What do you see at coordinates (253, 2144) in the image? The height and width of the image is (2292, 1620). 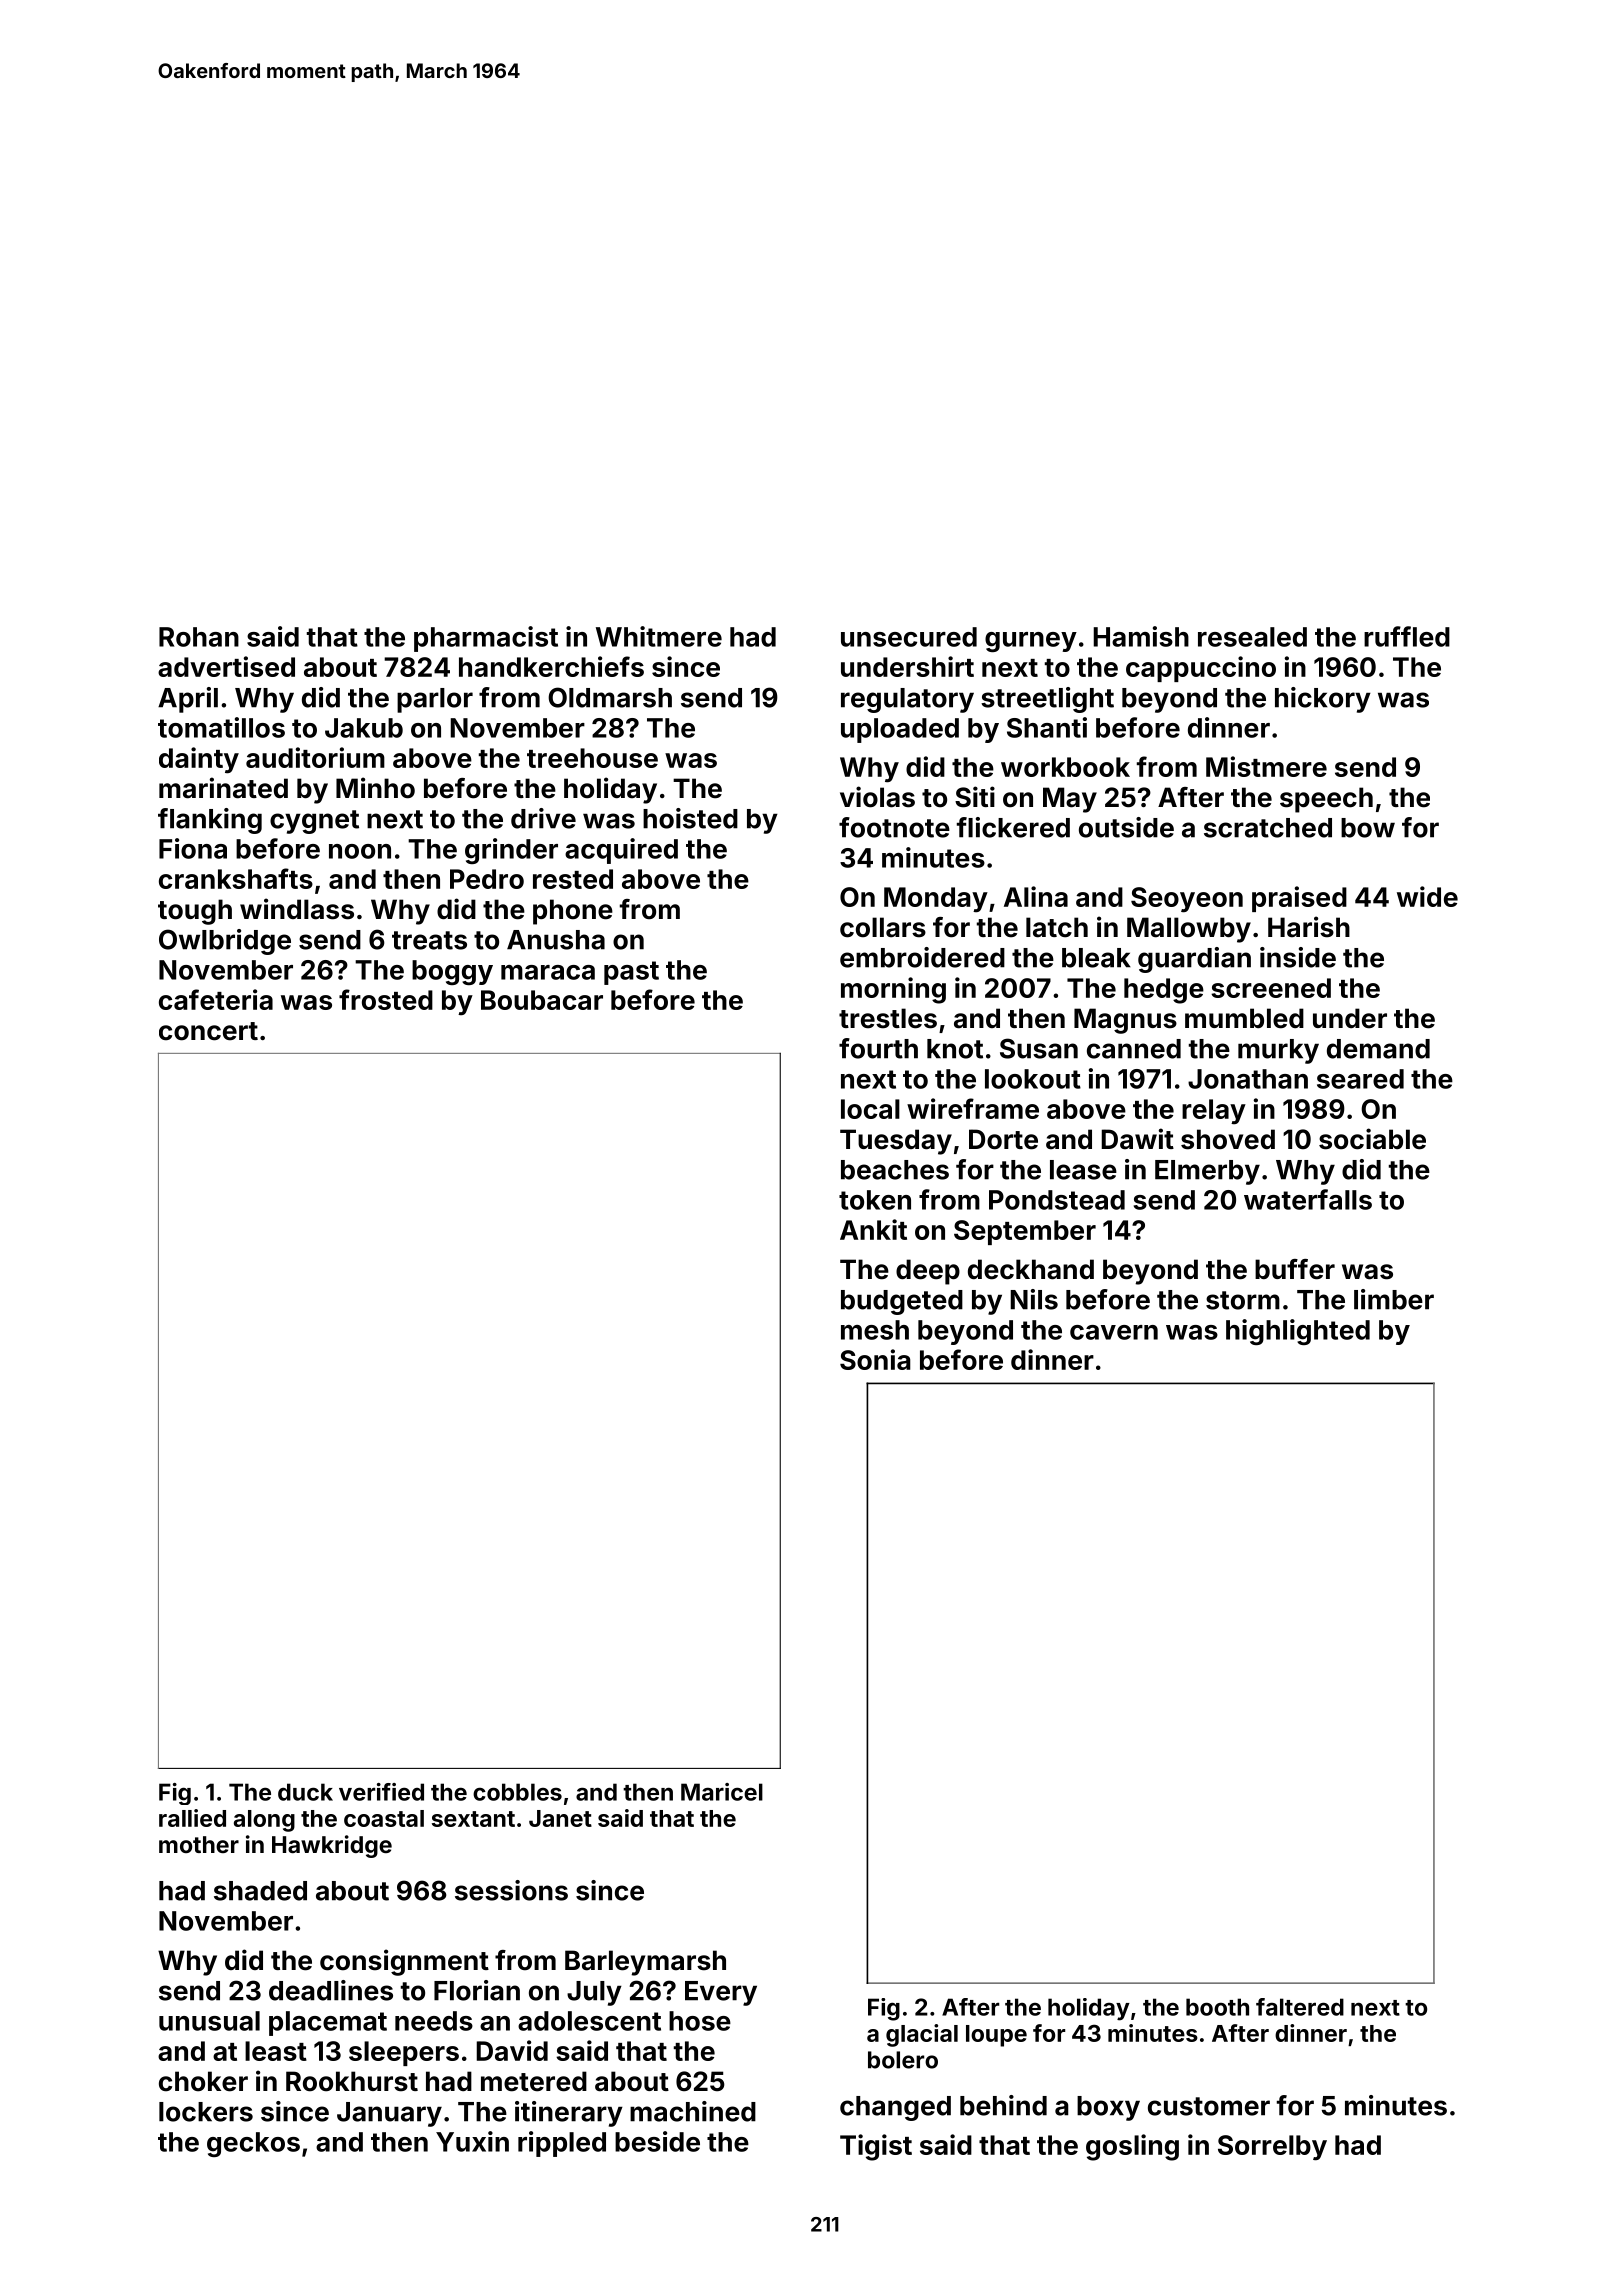 I see `geckos` at bounding box center [253, 2144].
